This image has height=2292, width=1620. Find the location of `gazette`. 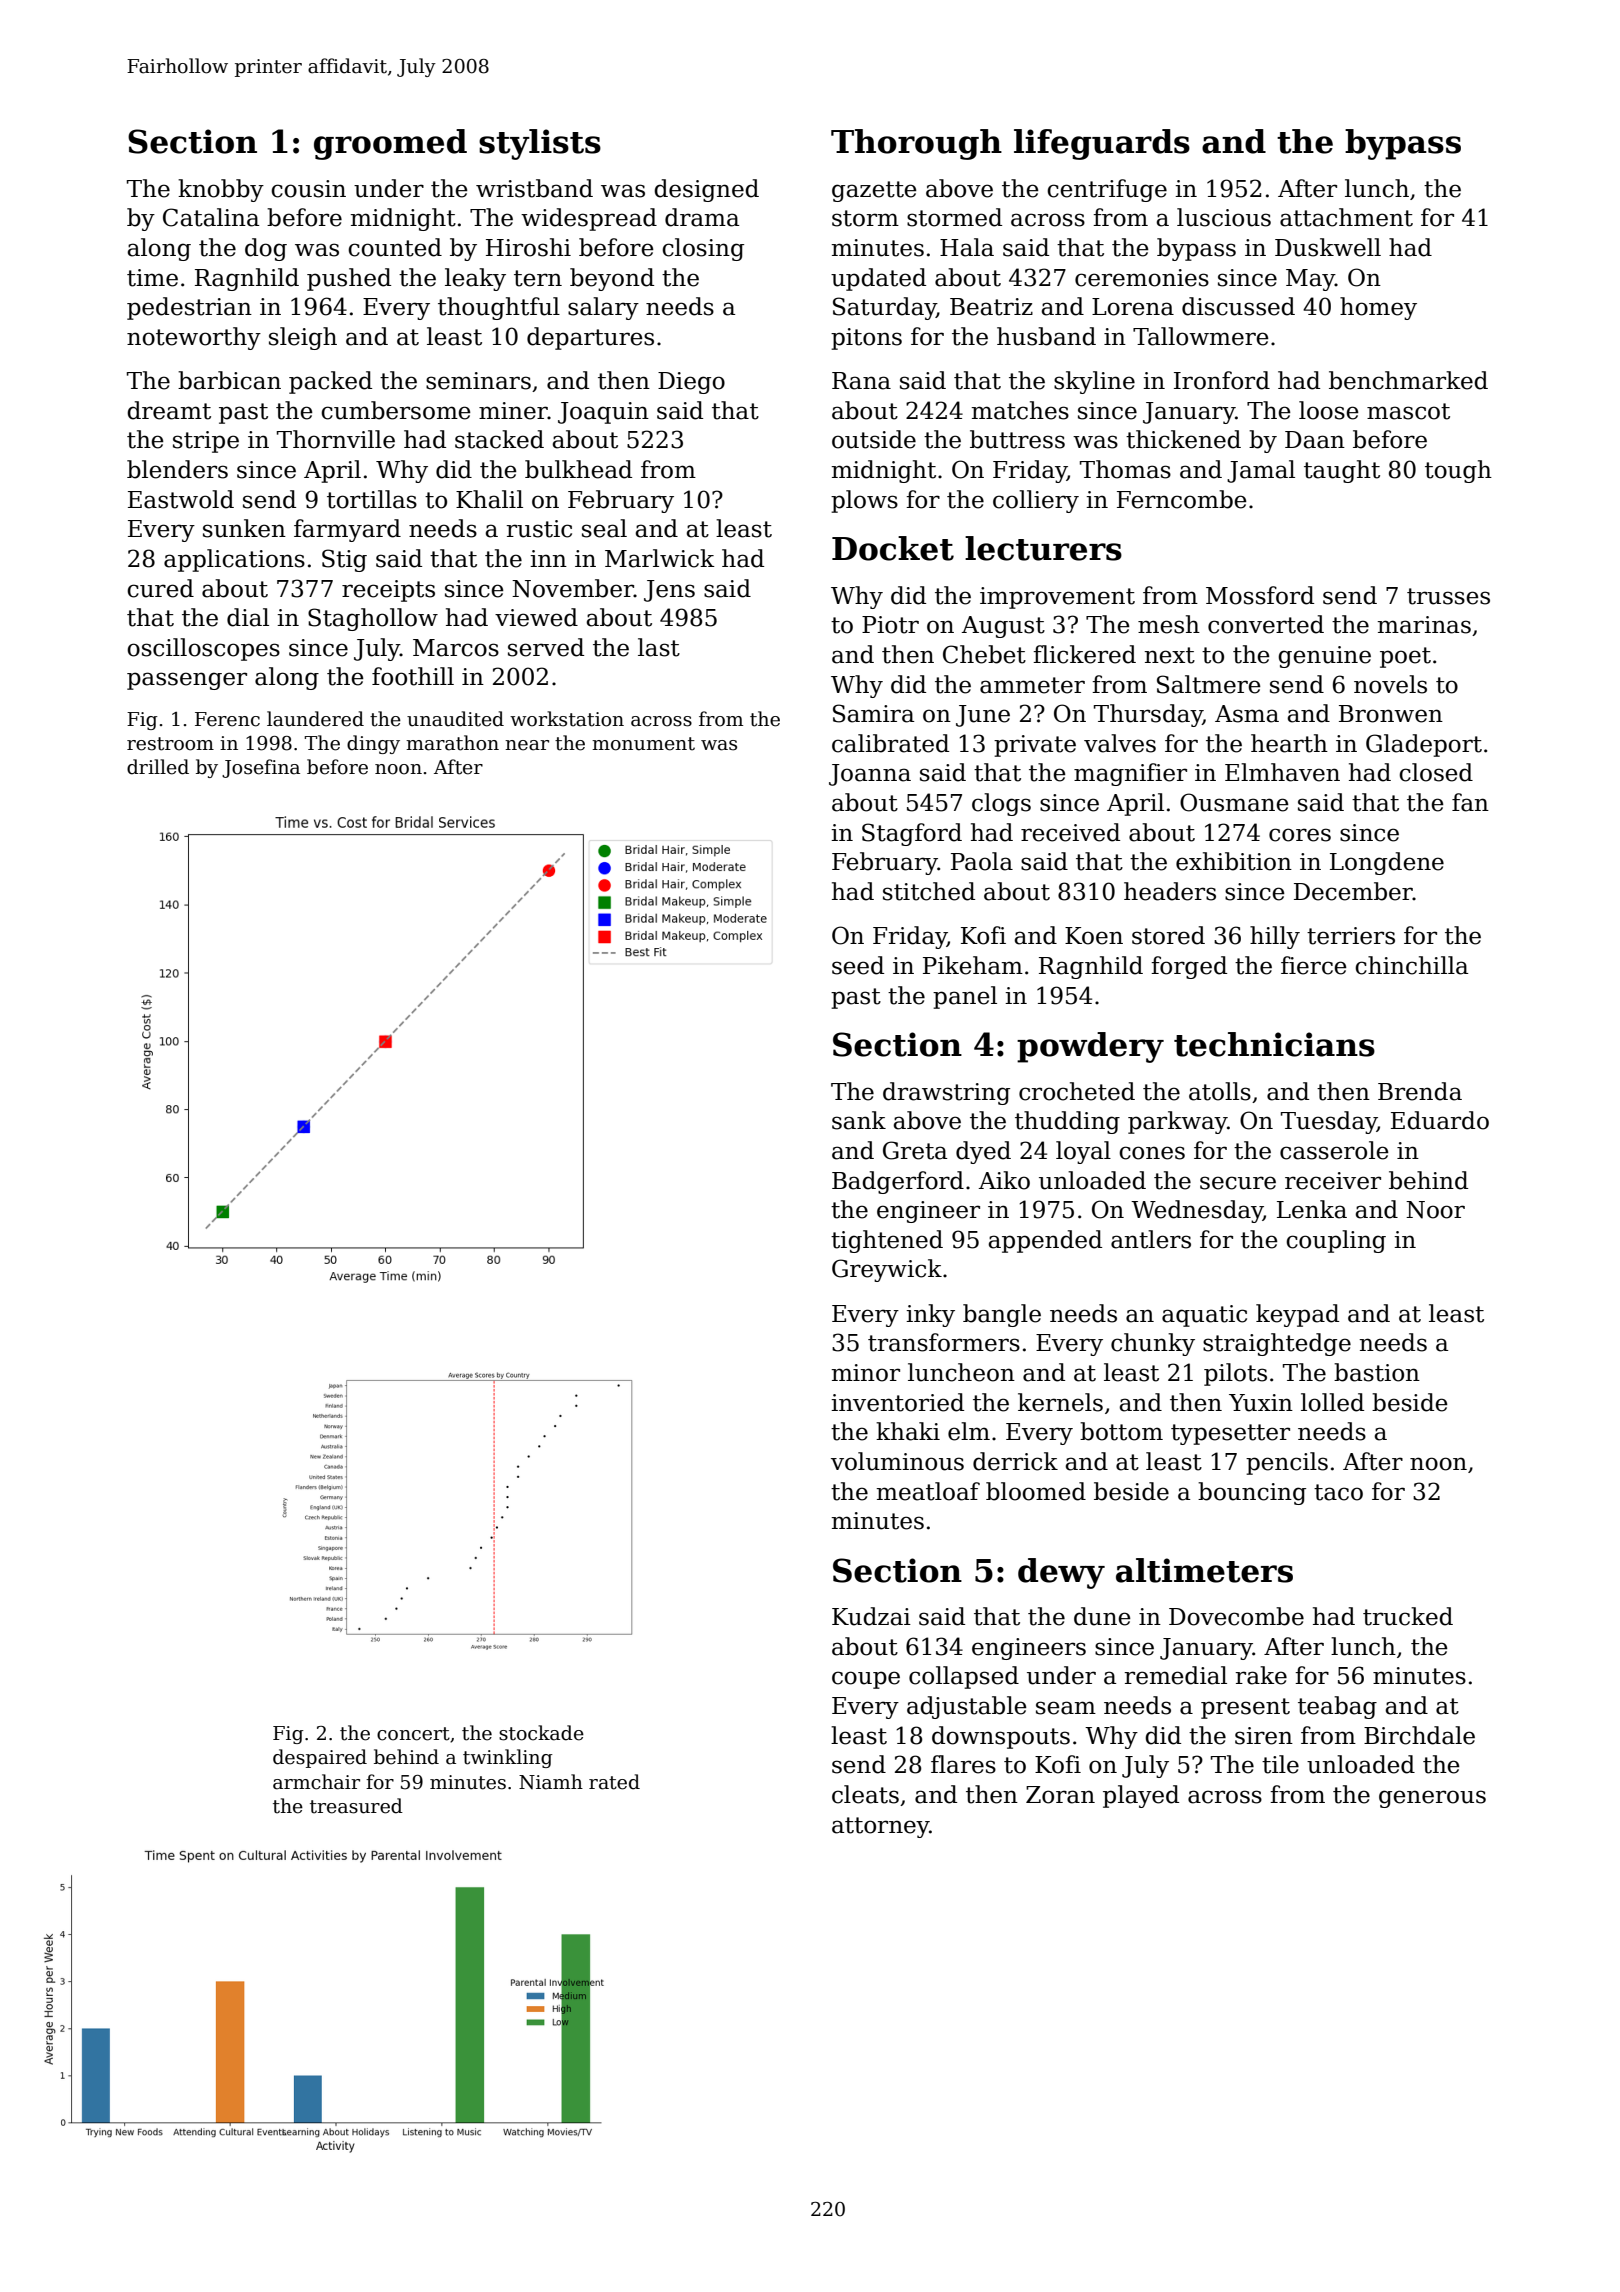

gazette is located at coordinates (874, 191).
